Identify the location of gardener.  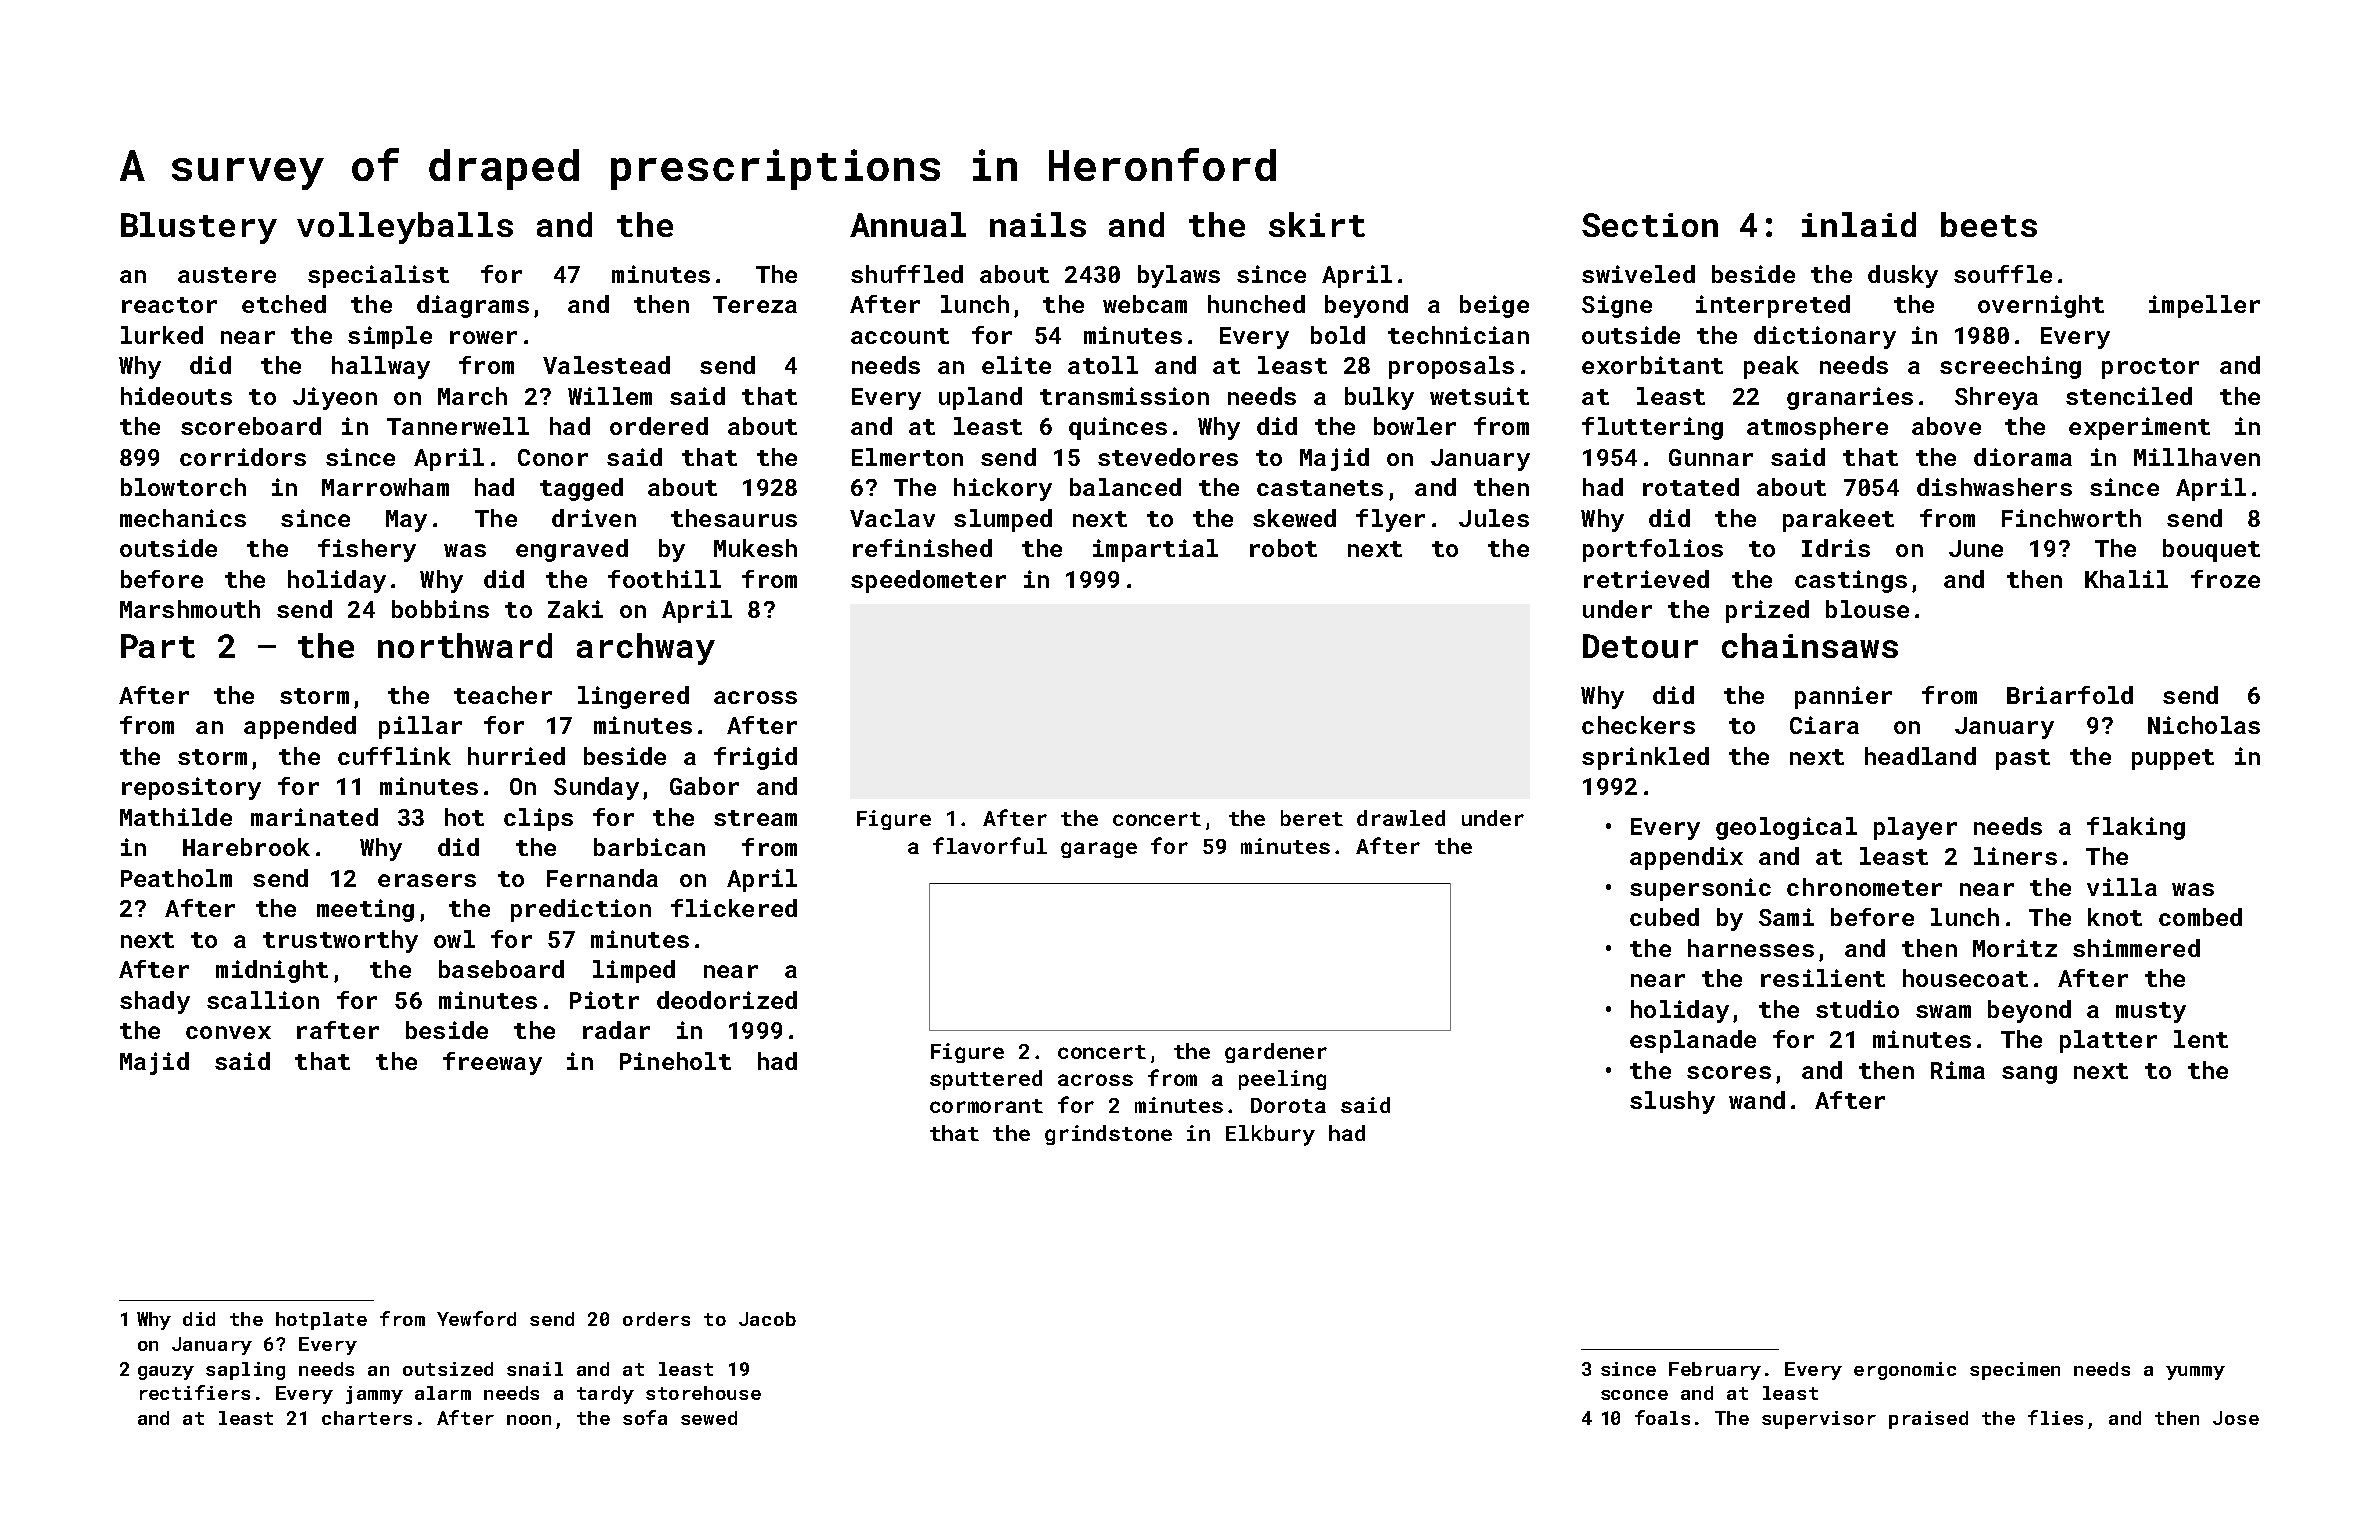
(1276, 1053).
